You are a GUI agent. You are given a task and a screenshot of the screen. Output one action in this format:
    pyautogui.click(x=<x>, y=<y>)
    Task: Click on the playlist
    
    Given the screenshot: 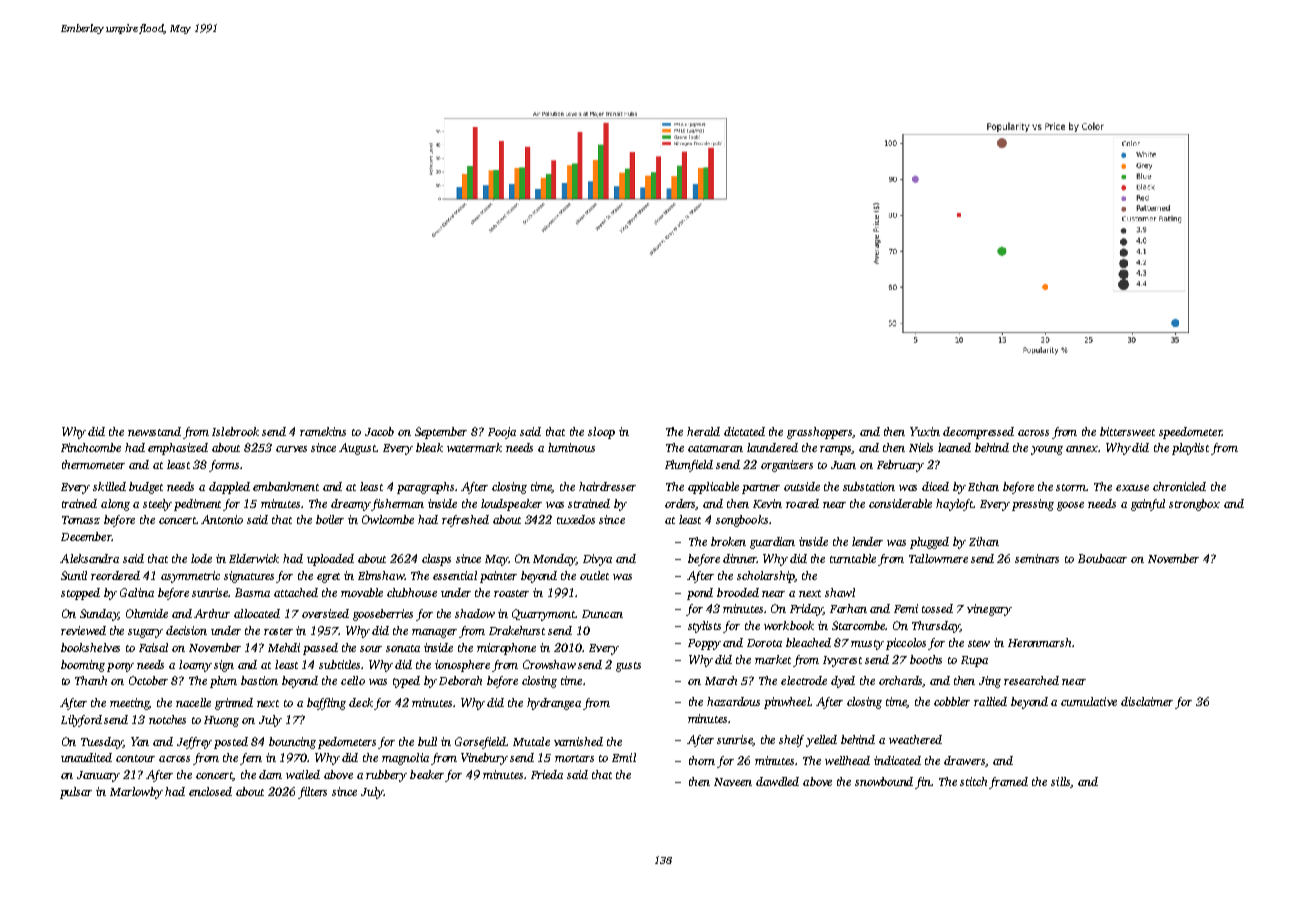 What is the action you would take?
    pyautogui.click(x=1190, y=449)
